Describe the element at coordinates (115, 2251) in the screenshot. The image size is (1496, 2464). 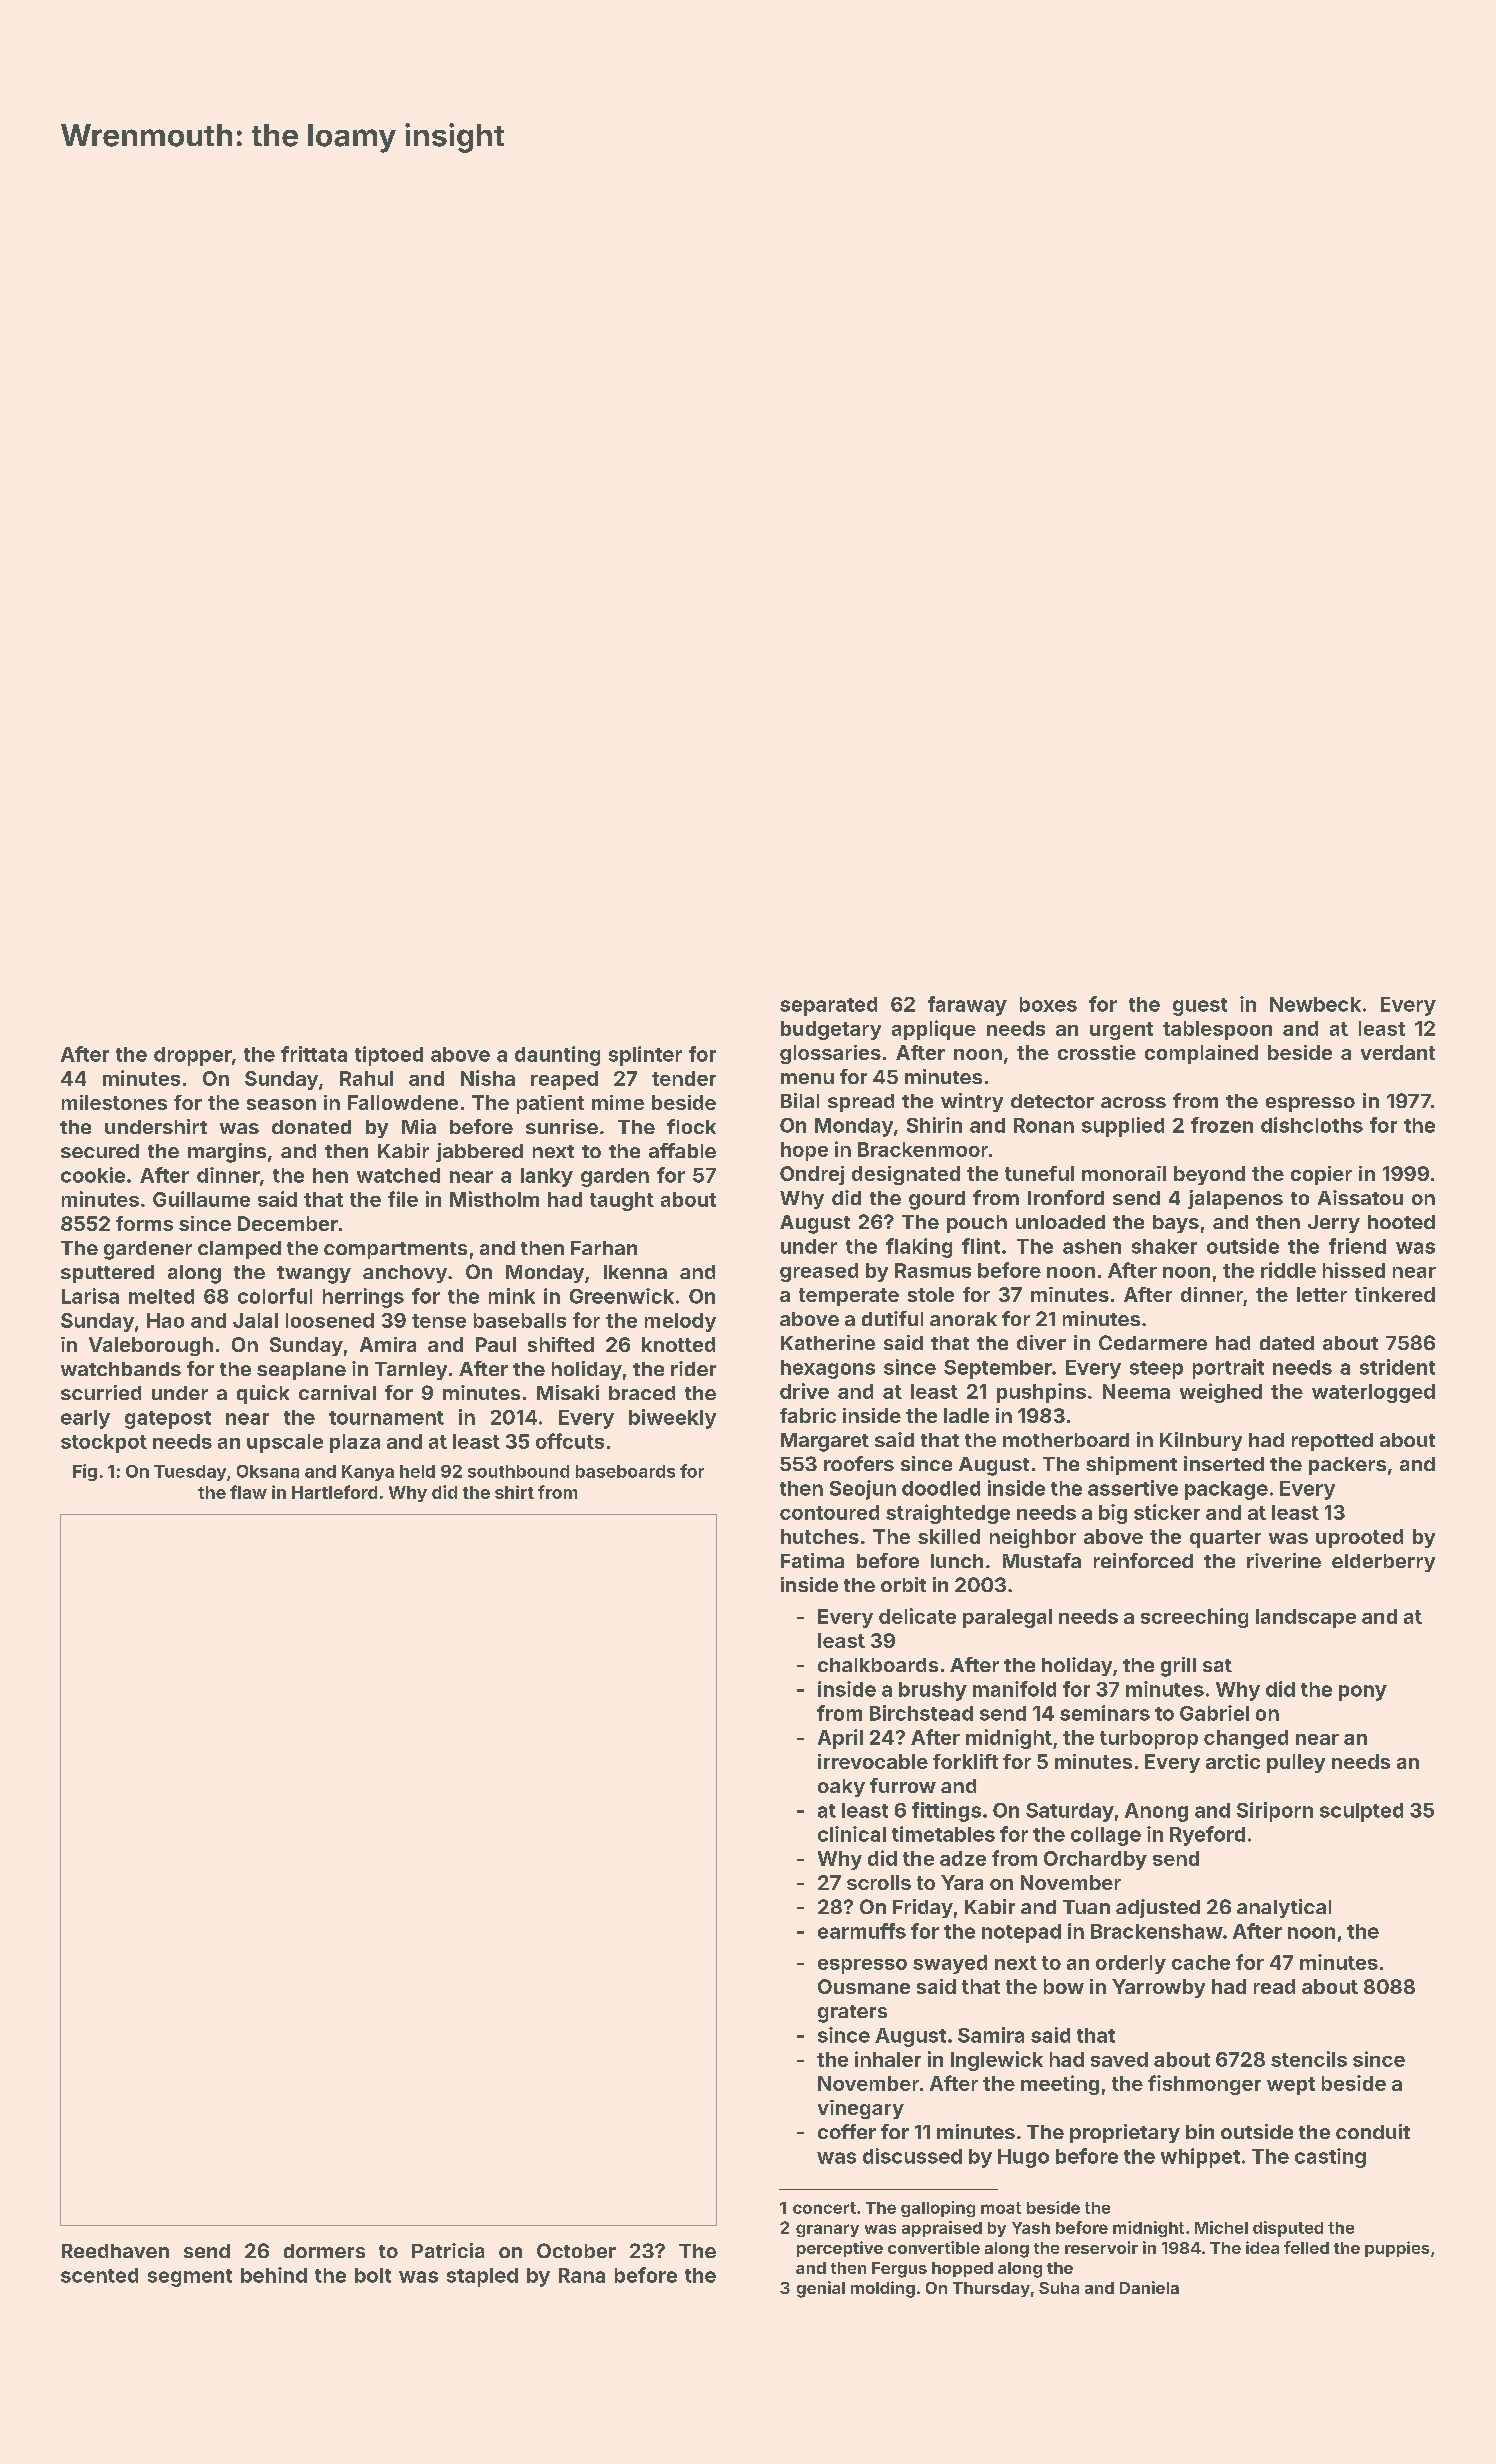
I see `Reedhaven` at that location.
